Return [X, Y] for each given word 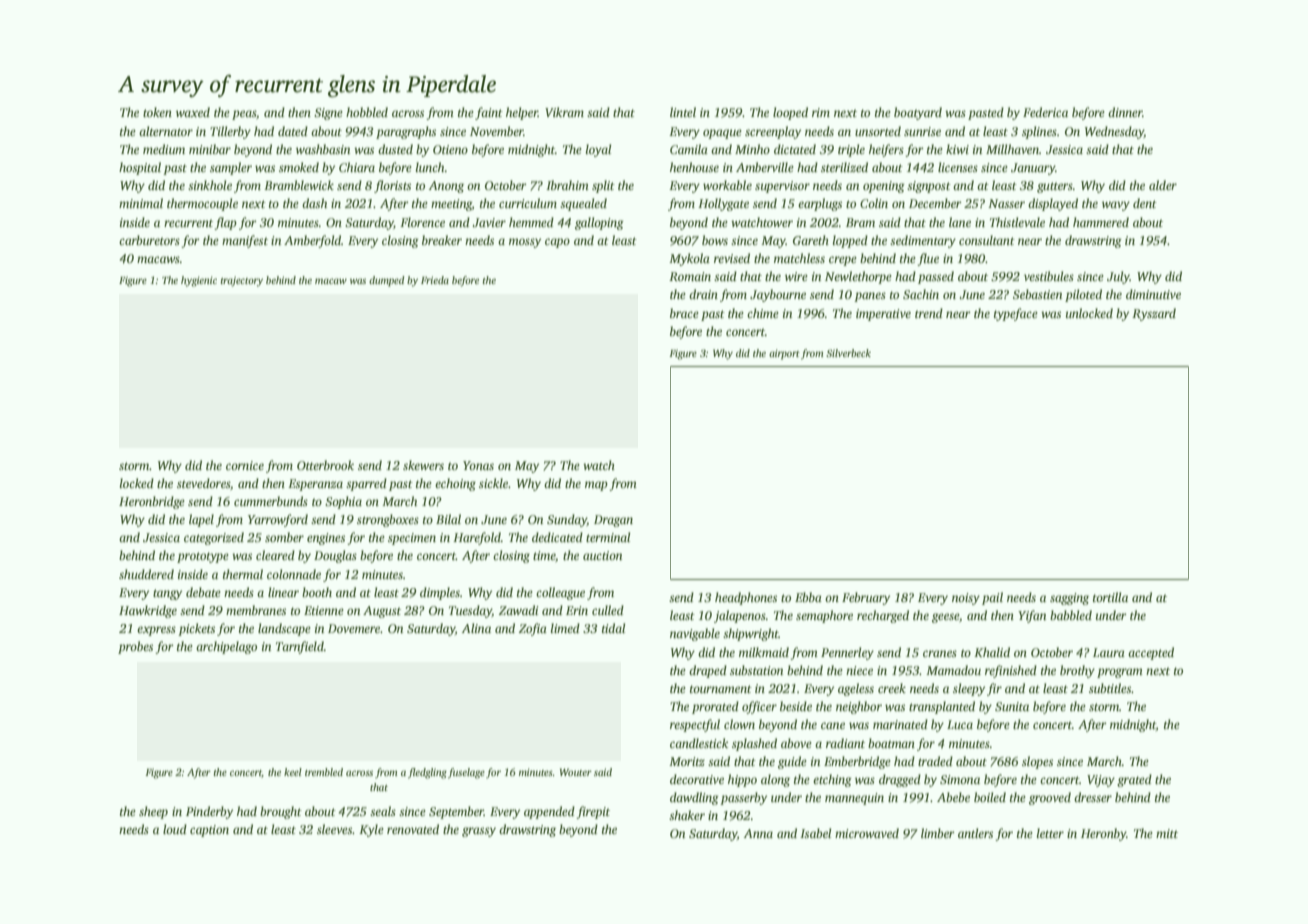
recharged [883, 616]
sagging [1069, 599]
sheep [153, 812]
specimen [412, 539]
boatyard [918, 113]
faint [489, 113]
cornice [245, 465]
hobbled [367, 112]
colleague [560, 593]
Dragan [613, 521]
